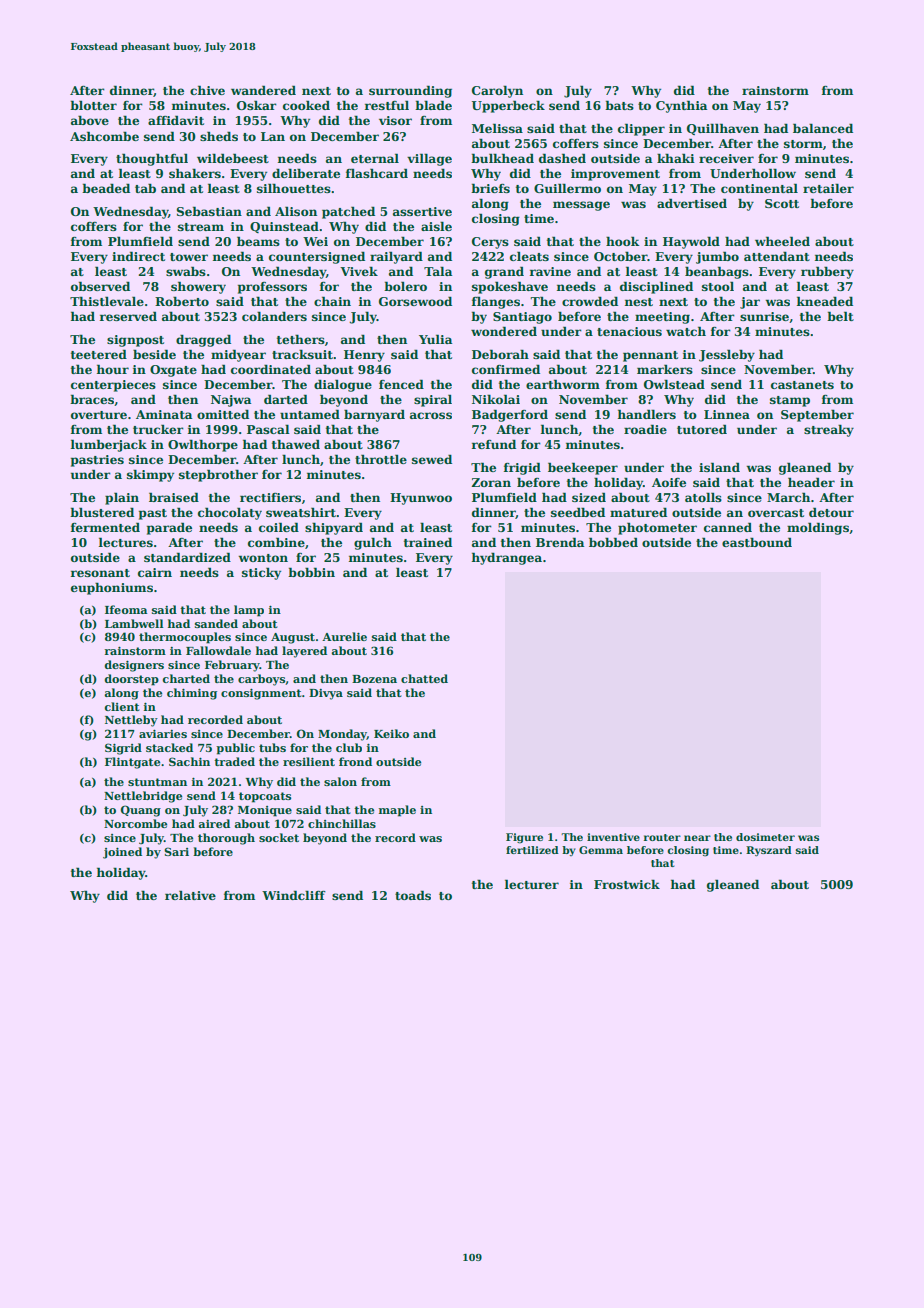 The width and height of the screenshot is (924, 1308). Describe the element at coordinates (765, 837) in the screenshot. I see `dosimeter` at that location.
